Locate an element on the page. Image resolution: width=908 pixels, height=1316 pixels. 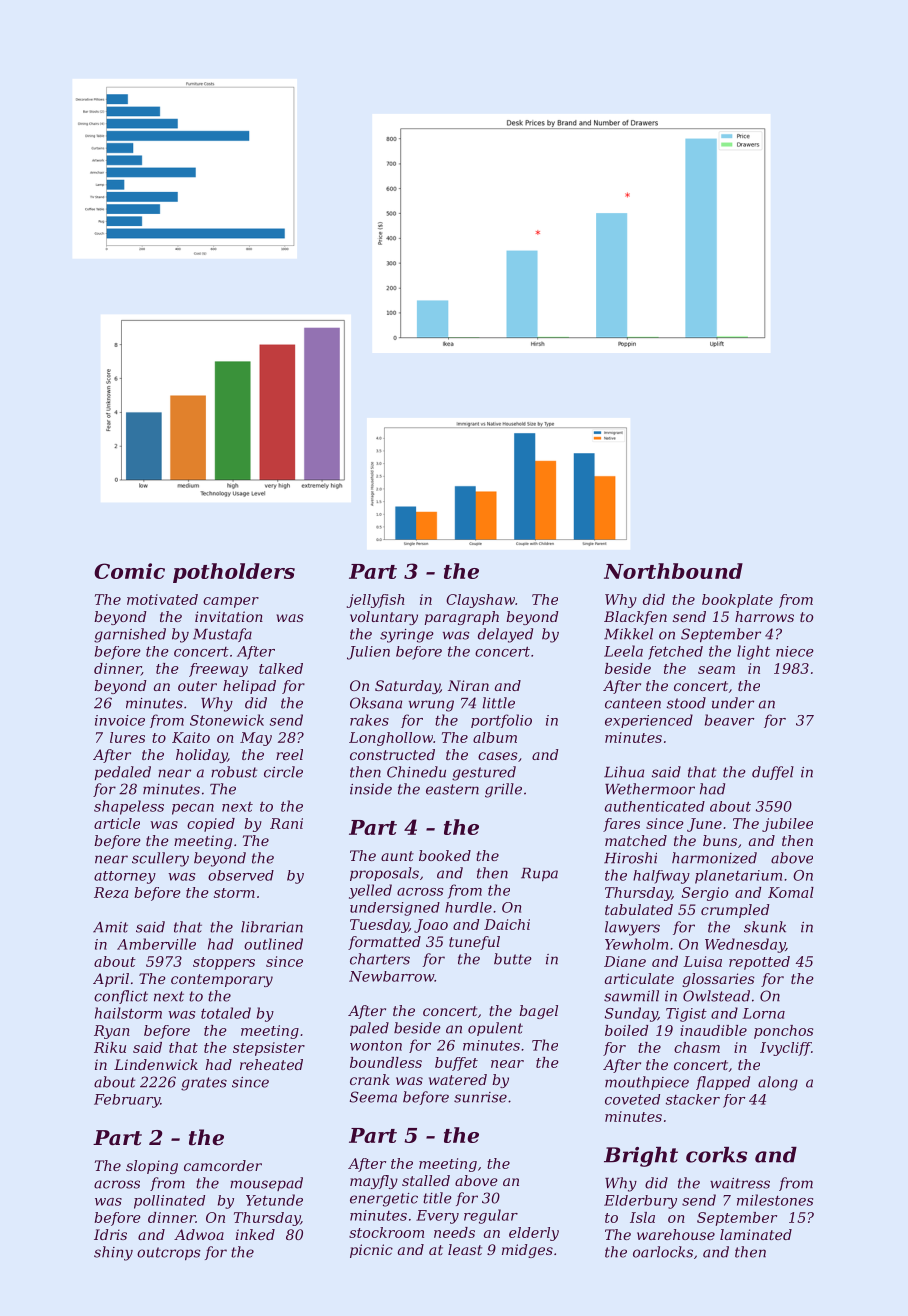
niece is located at coordinates (795, 651).
